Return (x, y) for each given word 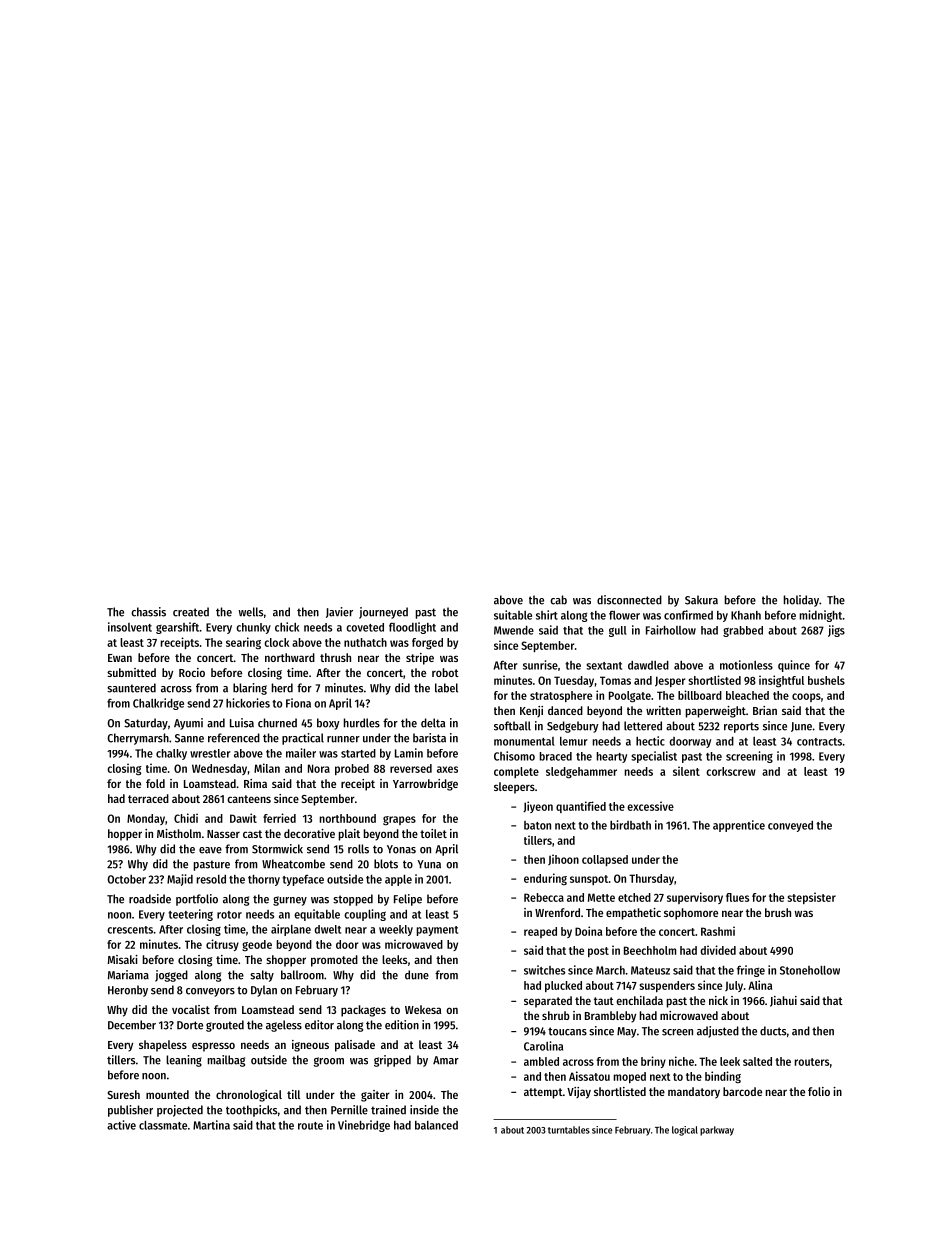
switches (544, 970)
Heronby (128, 991)
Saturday (146, 724)
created (191, 612)
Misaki (123, 959)
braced (556, 756)
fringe (751, 971)
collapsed (605, 860)
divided (718, 950)
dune (417, 975)
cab (558, 600)
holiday (801, 601)
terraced (148, 798)
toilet (433, 833)
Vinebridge (364, 1126)
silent (686, 771)
